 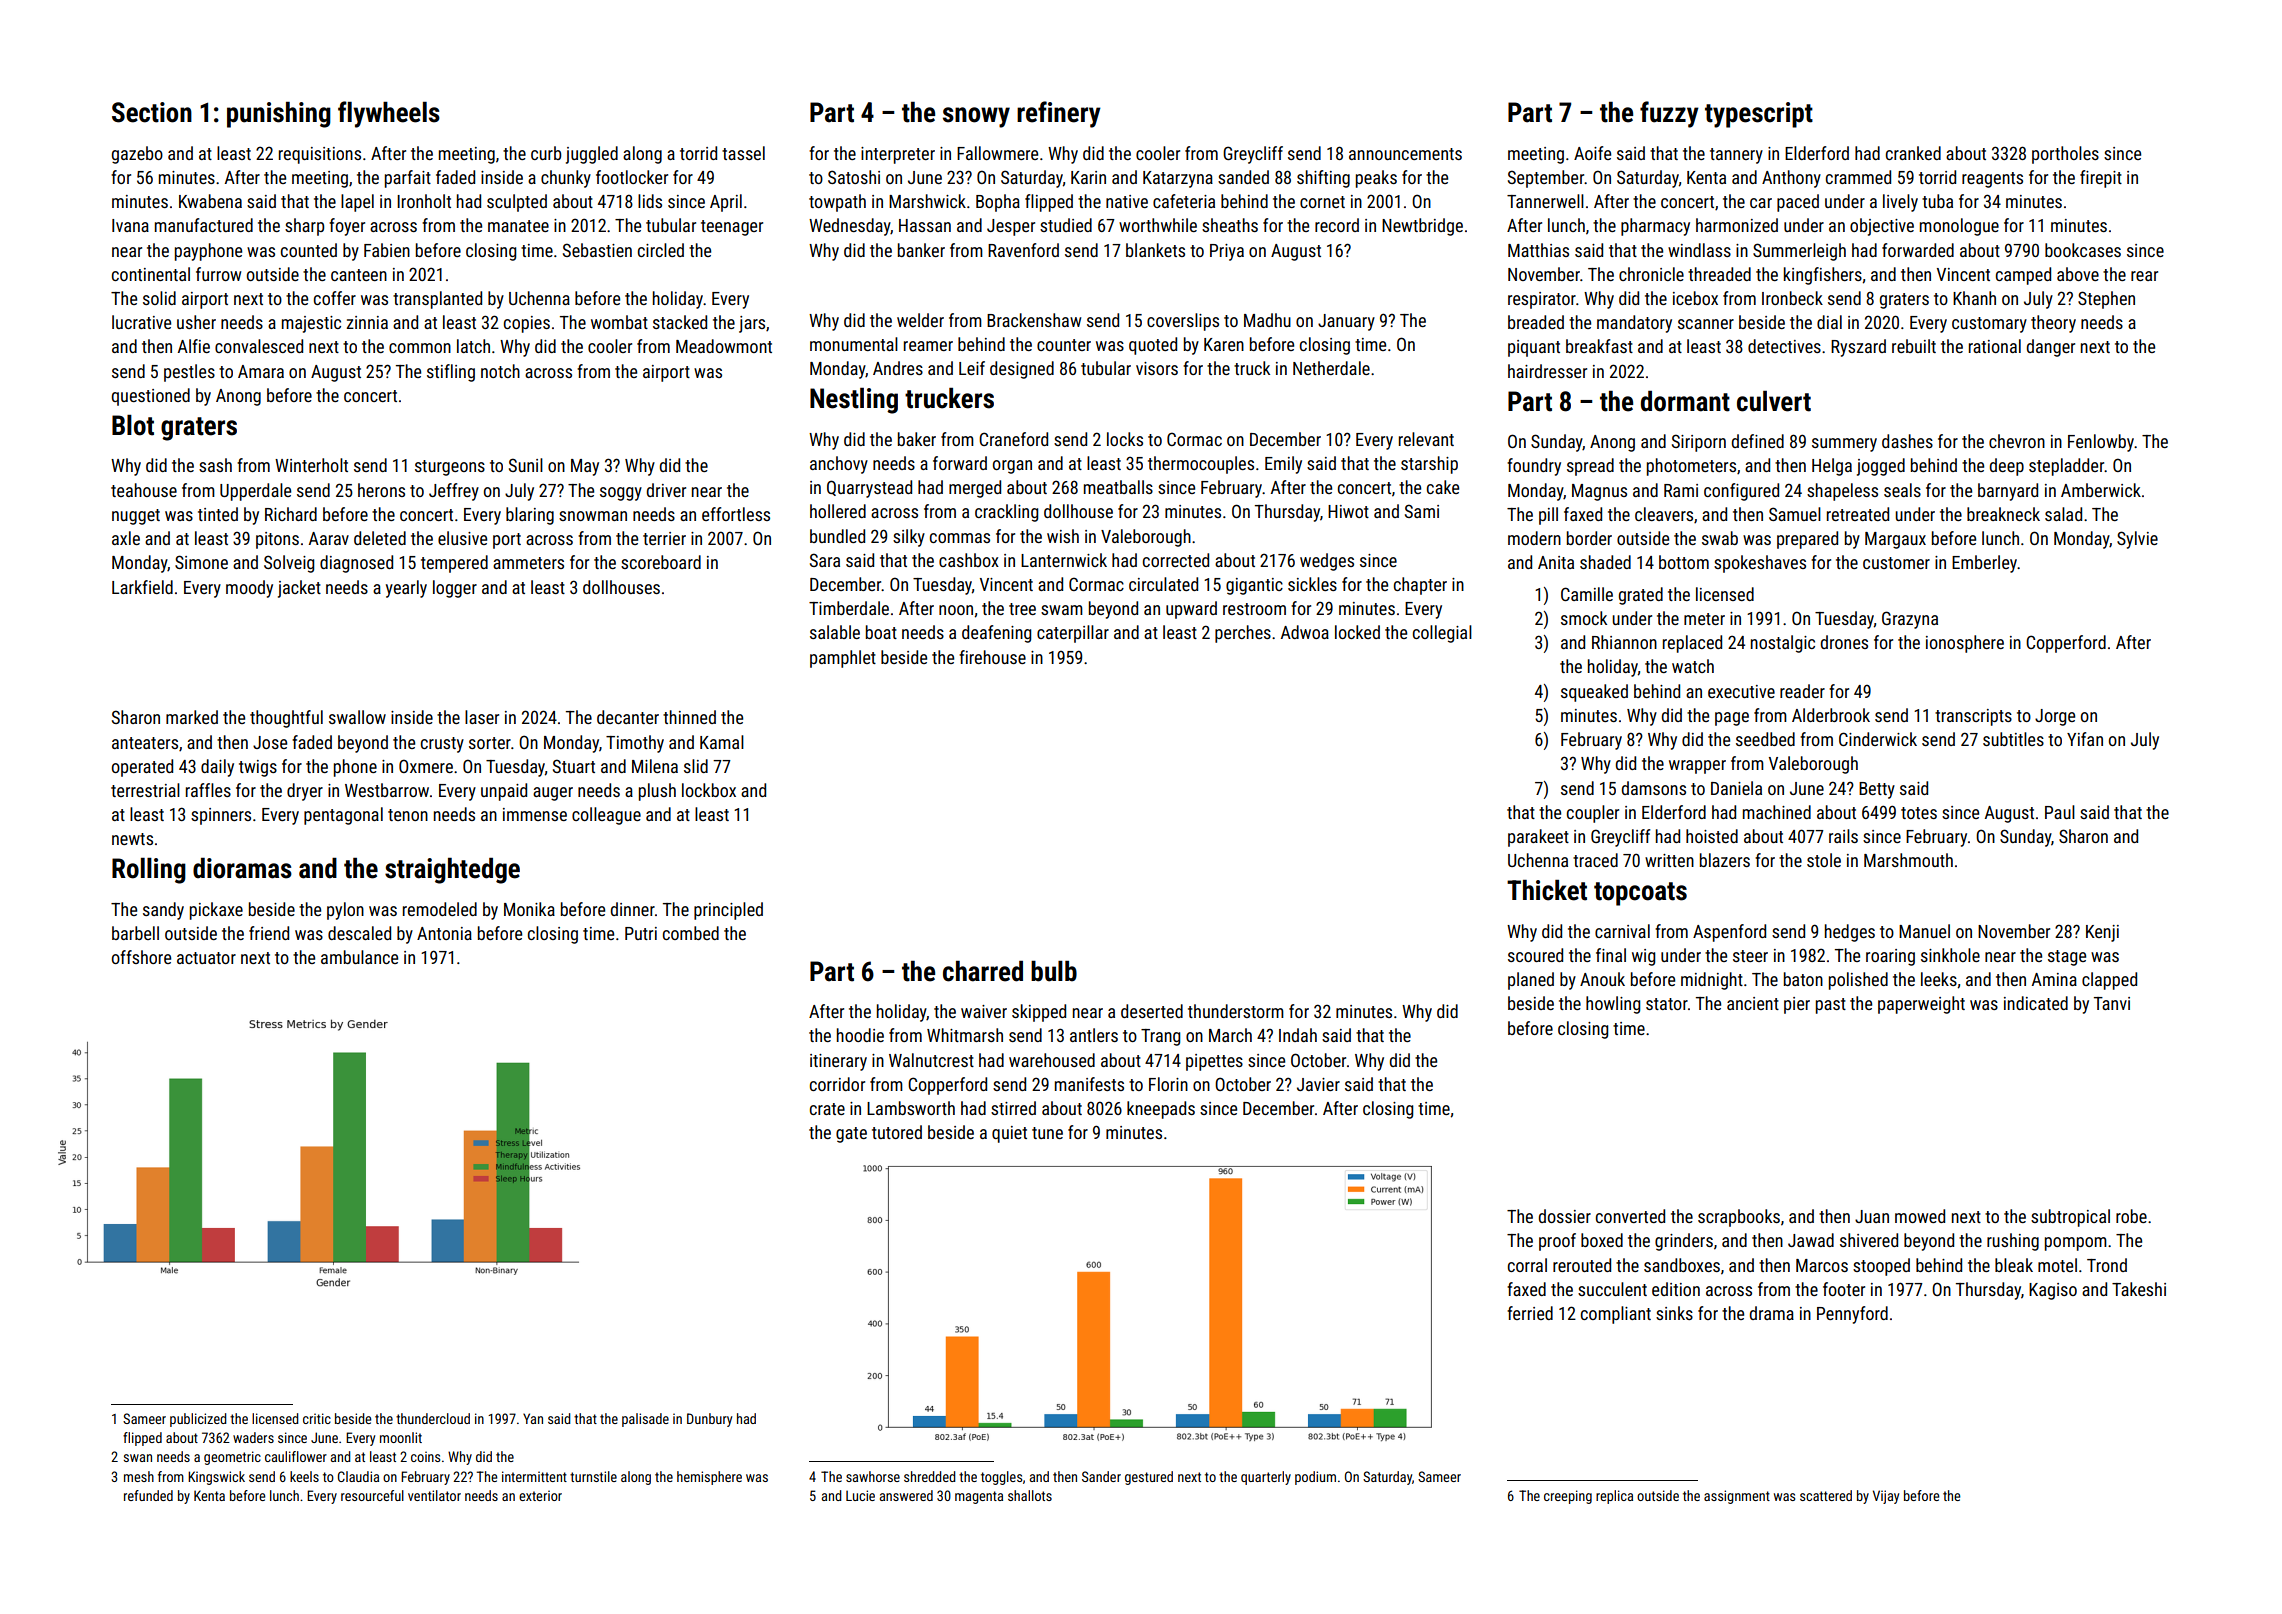 What do you see at coordinates (2102, 933) in the screenshot?
I see `Kenji` at bounding box center [2102, 933].
